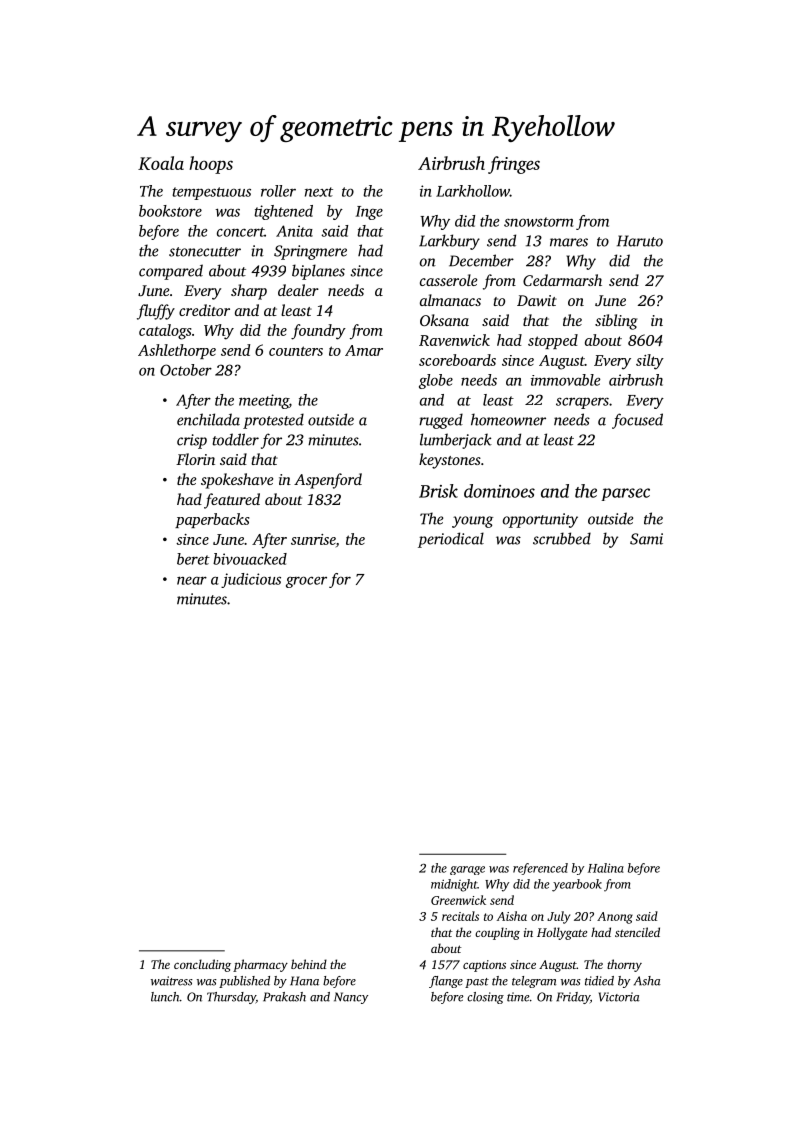 The image size is (802, 1139). Describe the element at coordinates (562, 538) in the screenshot. I see `scrubbed` at that location.
